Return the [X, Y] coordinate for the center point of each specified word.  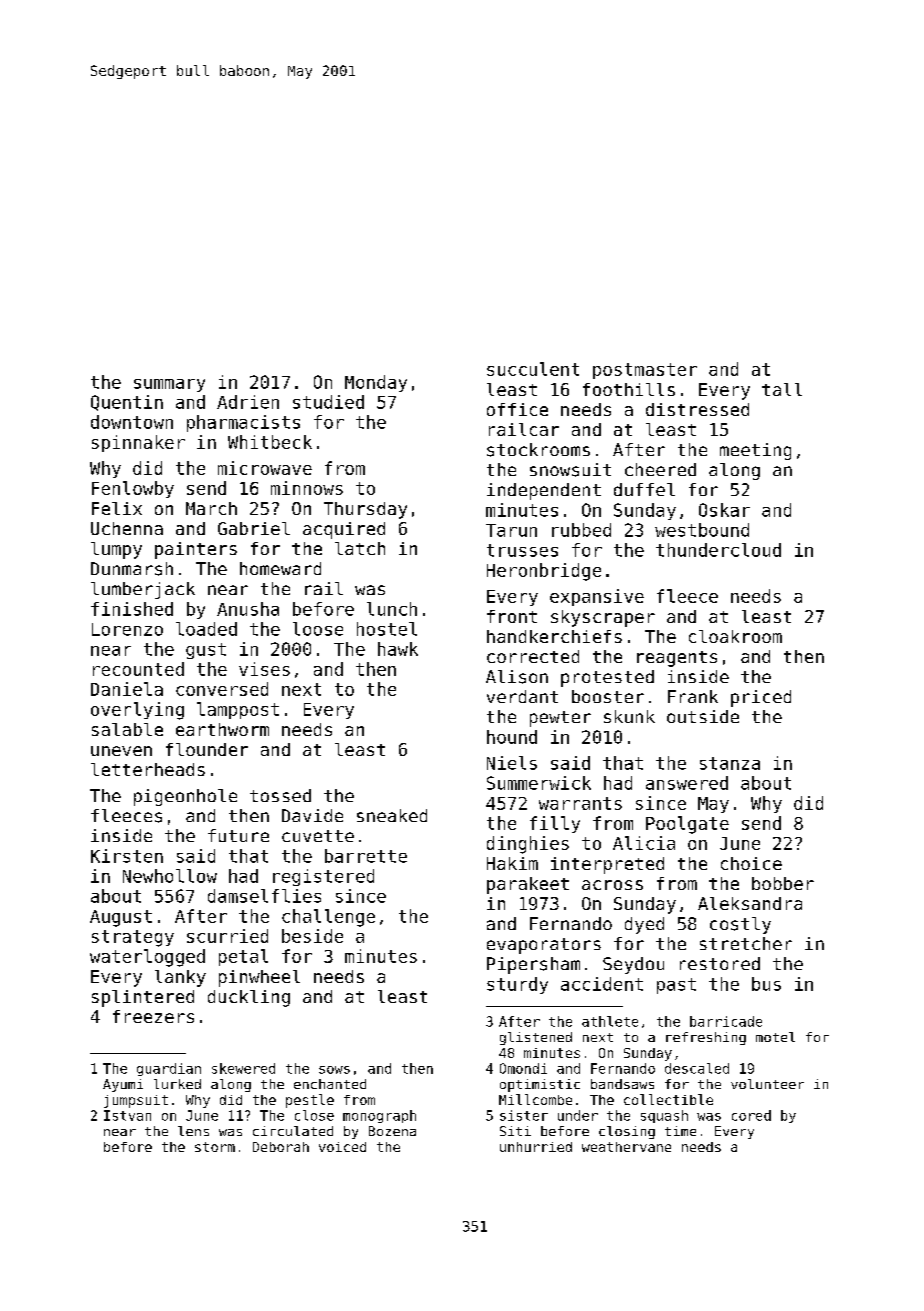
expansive [597, 597]
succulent [533, 369]
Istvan [127, 1115]
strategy [133, 938]
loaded [206, 629]
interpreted [607, 865]
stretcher [746, 943]
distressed [697, 409]
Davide [312, 815]
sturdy [517, 985]
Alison [517, 677]
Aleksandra [750, 903]
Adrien [248, 402]
